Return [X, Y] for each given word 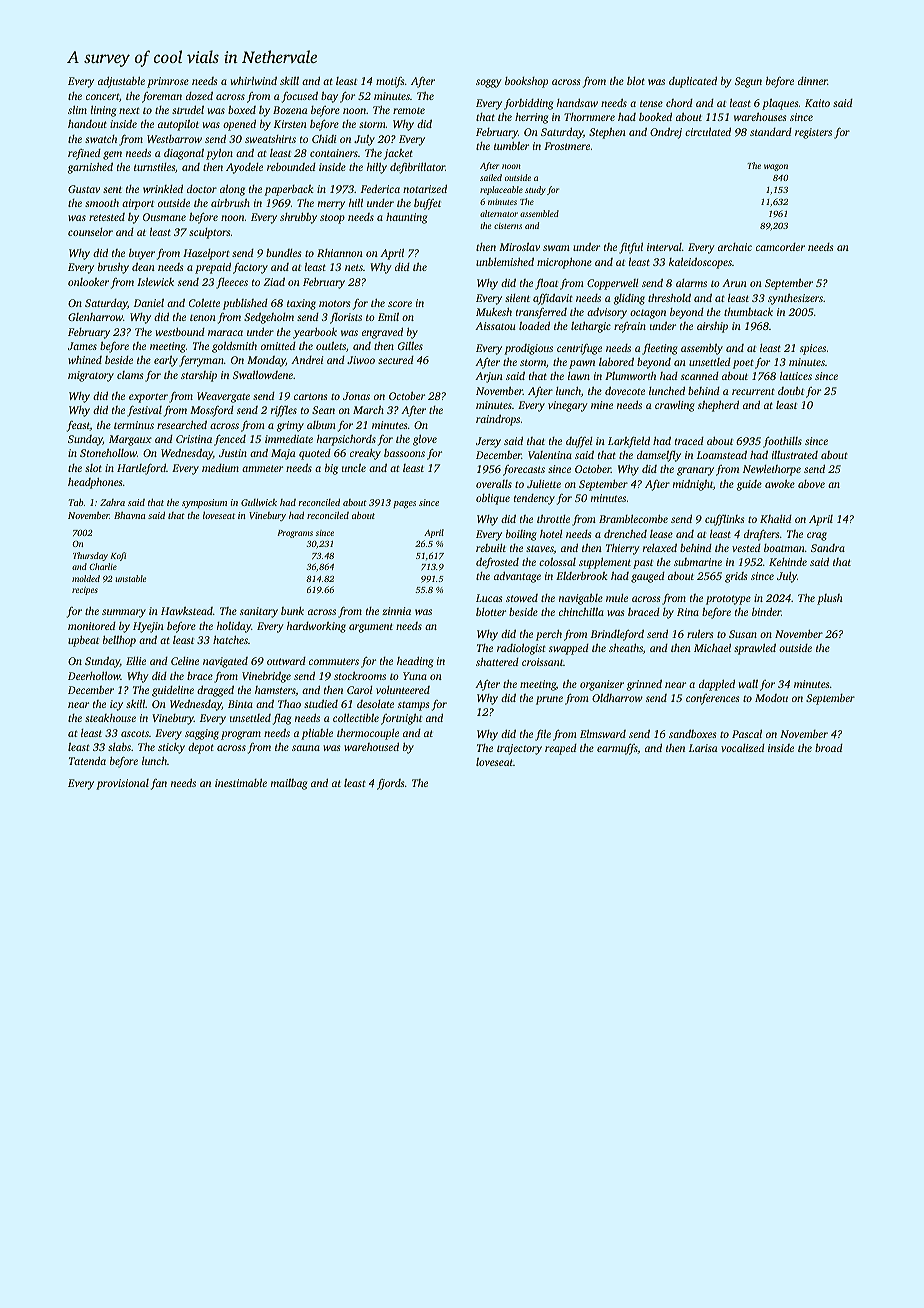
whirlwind [254, 80]
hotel [551, 534]
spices [813, 349]
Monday [266, 361]
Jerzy [488, 442]
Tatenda [87, 761]
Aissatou [495, 326]
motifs [390, 82]
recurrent [753, 391]
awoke [780, 483]
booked [655, 117]
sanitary [259, 612]
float [546, 284]
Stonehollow [108, 453]
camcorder [780, 247]
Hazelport [206, 254]
